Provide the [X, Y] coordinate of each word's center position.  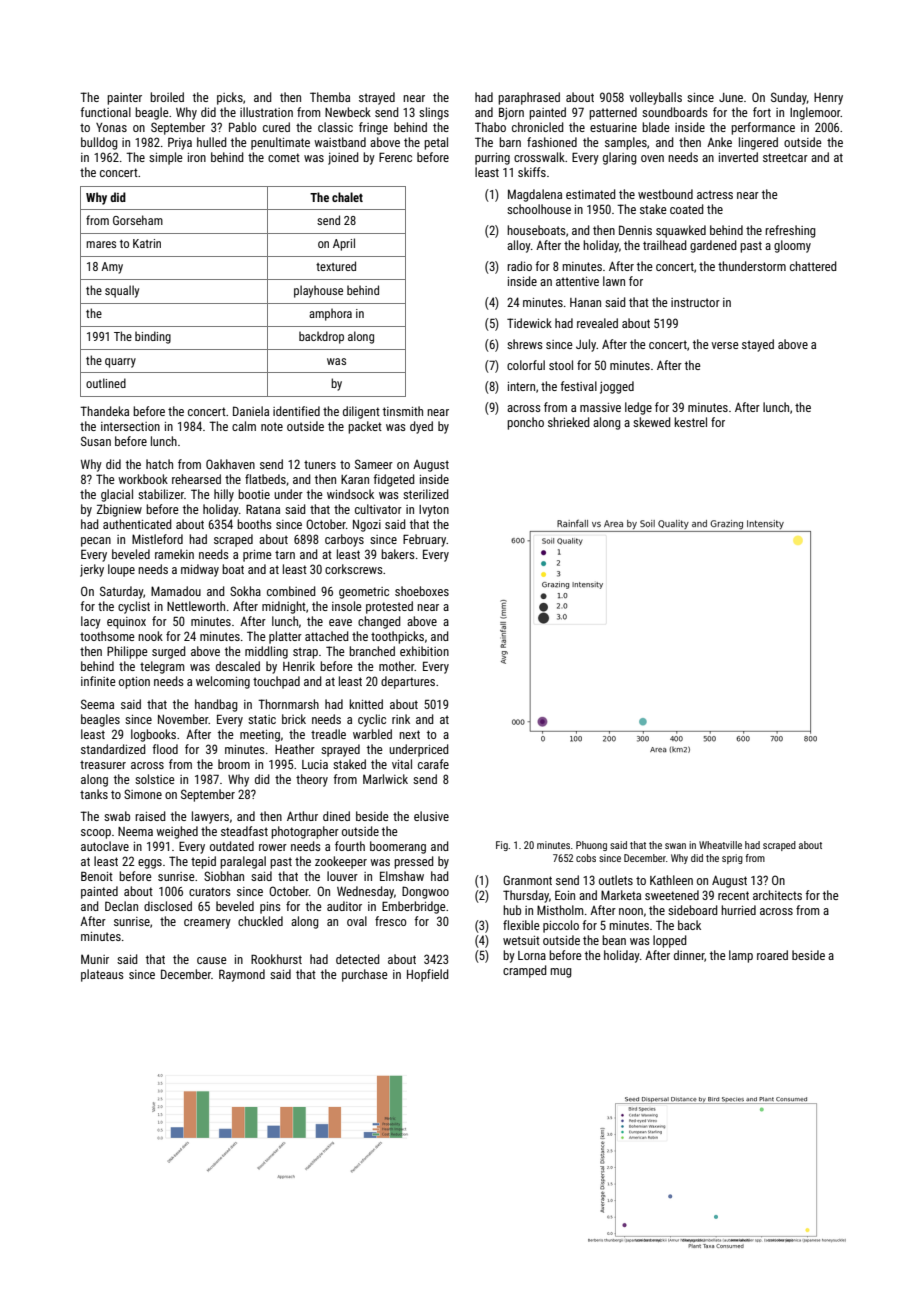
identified [296, 411]
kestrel [690, 422]
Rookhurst [276, 959]
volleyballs [655, 98]
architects [777, 895]
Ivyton [434, 511]
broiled [167, 97]
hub [512, 910]
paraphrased [529, 98]
